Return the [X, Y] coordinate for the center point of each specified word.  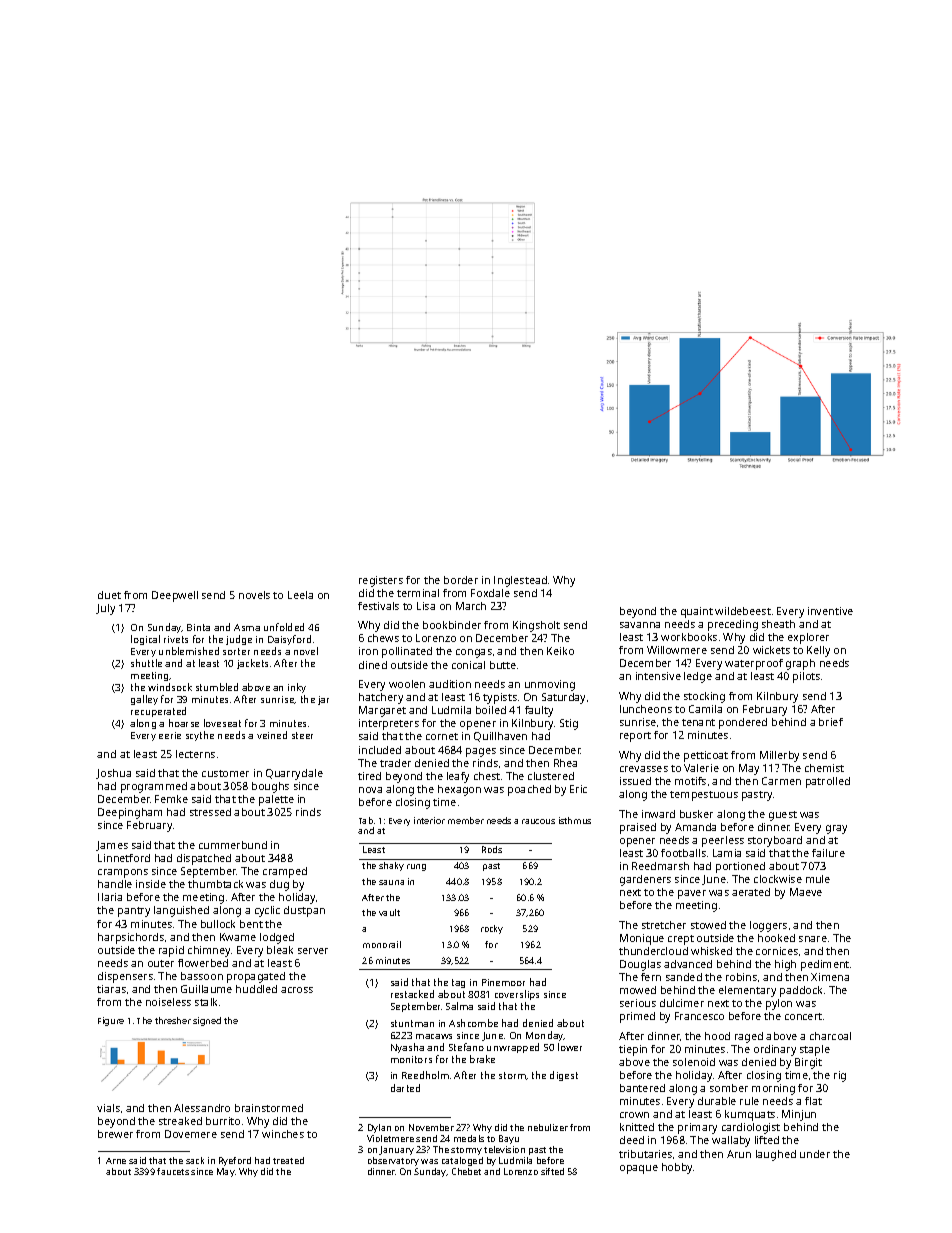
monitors [411, 1059]
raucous [538, 821]
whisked [711, 951]
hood [717, 1036]
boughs [270, 787]
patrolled [828, 782]
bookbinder [452, 625]
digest [564, 1076]
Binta [198, 627]
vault [389, 912]
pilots [806, 677]
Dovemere [191, 1134]
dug [279, 885]
